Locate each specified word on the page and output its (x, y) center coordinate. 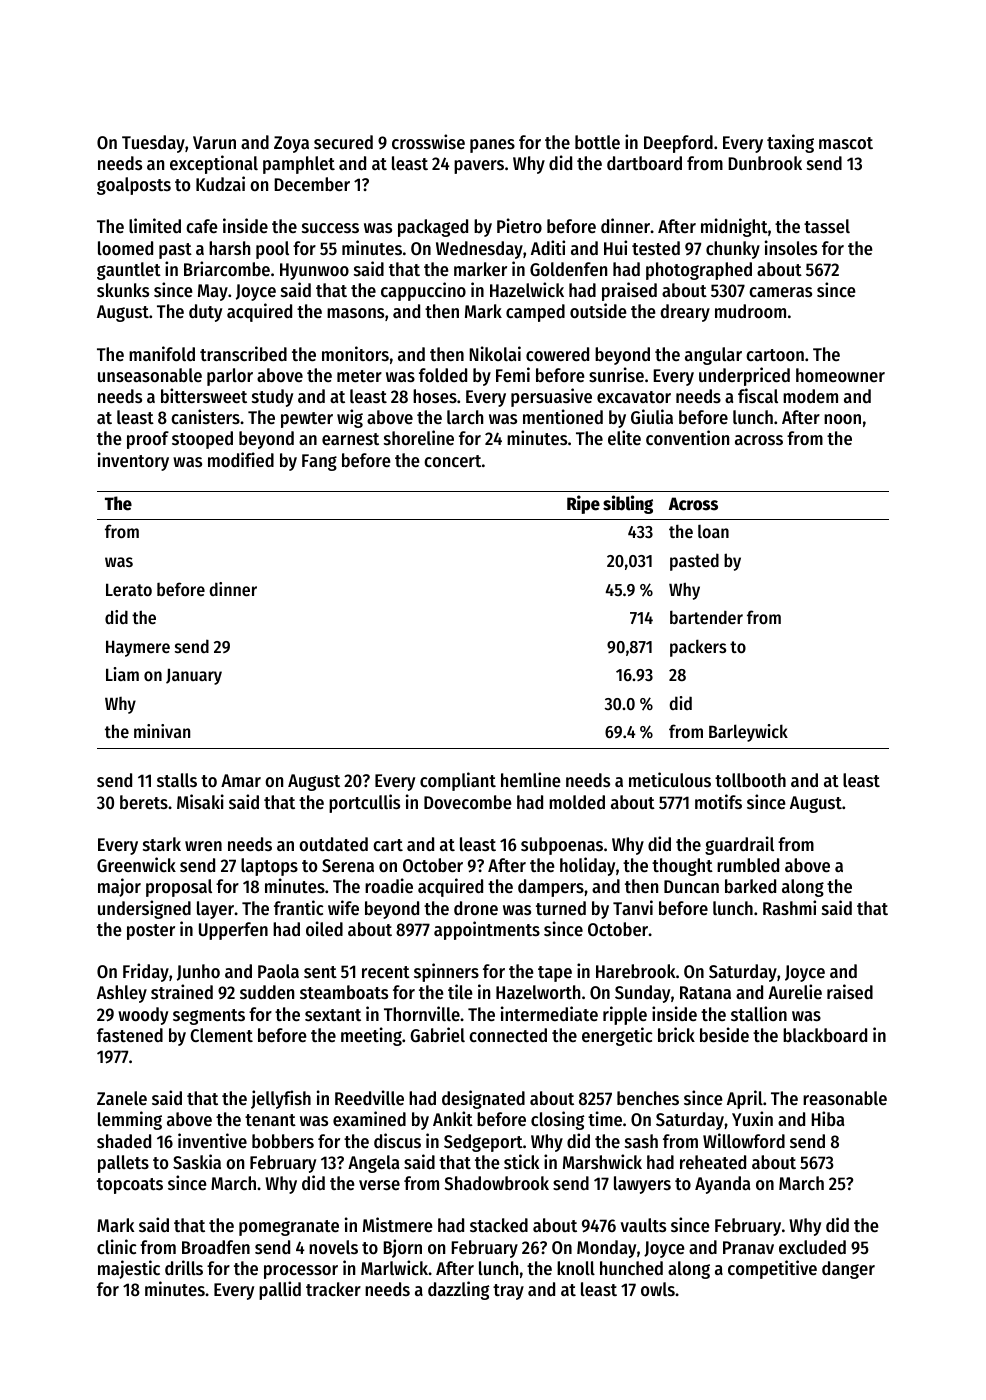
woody (143, 1016)
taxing (790, 143)
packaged (433, 228)
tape (555, 974)
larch (465, 417)
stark (162, 844)
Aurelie (795, 991)
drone (476, 908)
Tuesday (153, 144)
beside (724, 1034)
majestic (129, 1269)
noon (842, 419)
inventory (133, 461)
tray (508, 1292)
